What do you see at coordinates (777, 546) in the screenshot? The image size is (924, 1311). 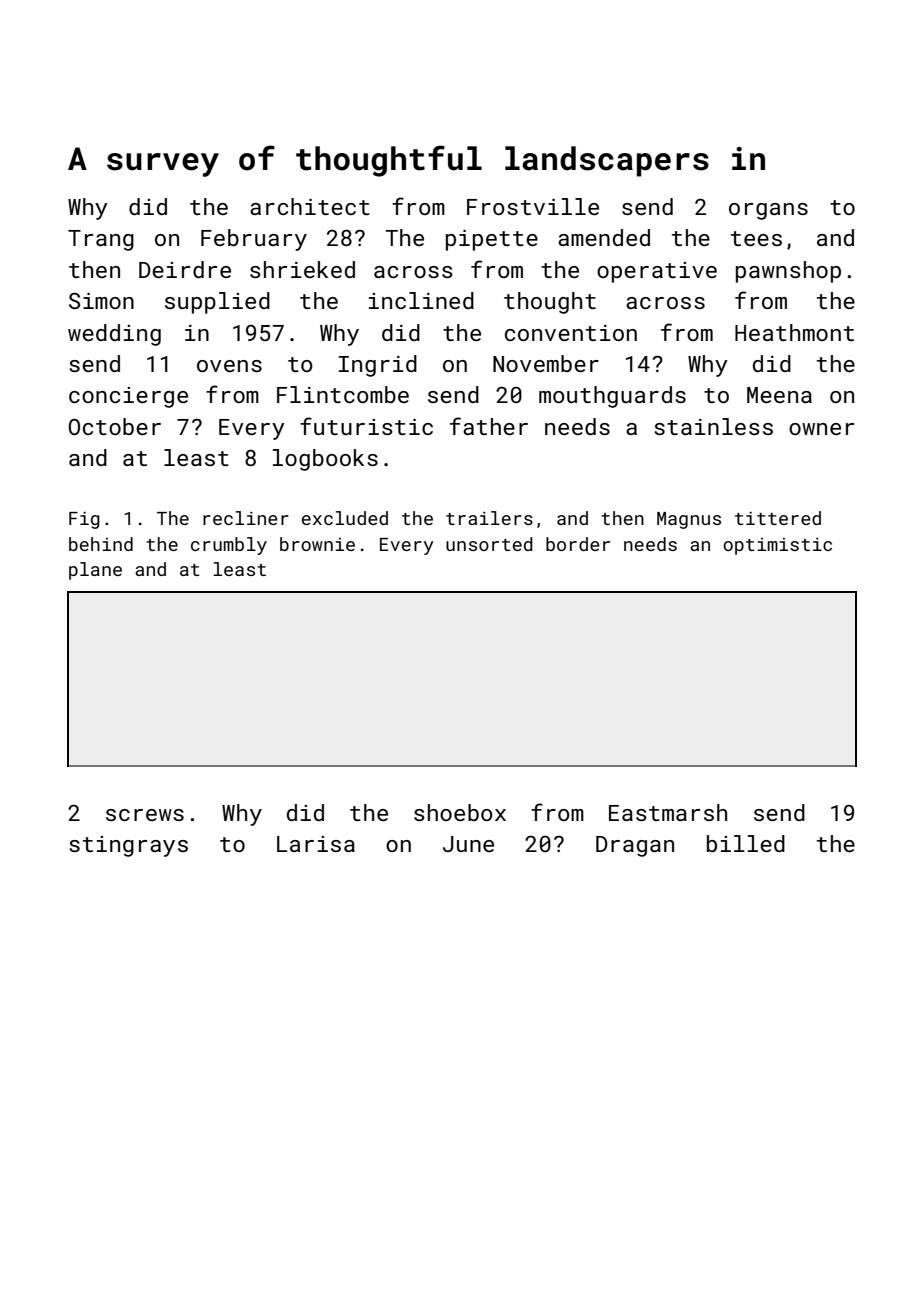 I see `optimistic` at bounding box center [777, 546].
